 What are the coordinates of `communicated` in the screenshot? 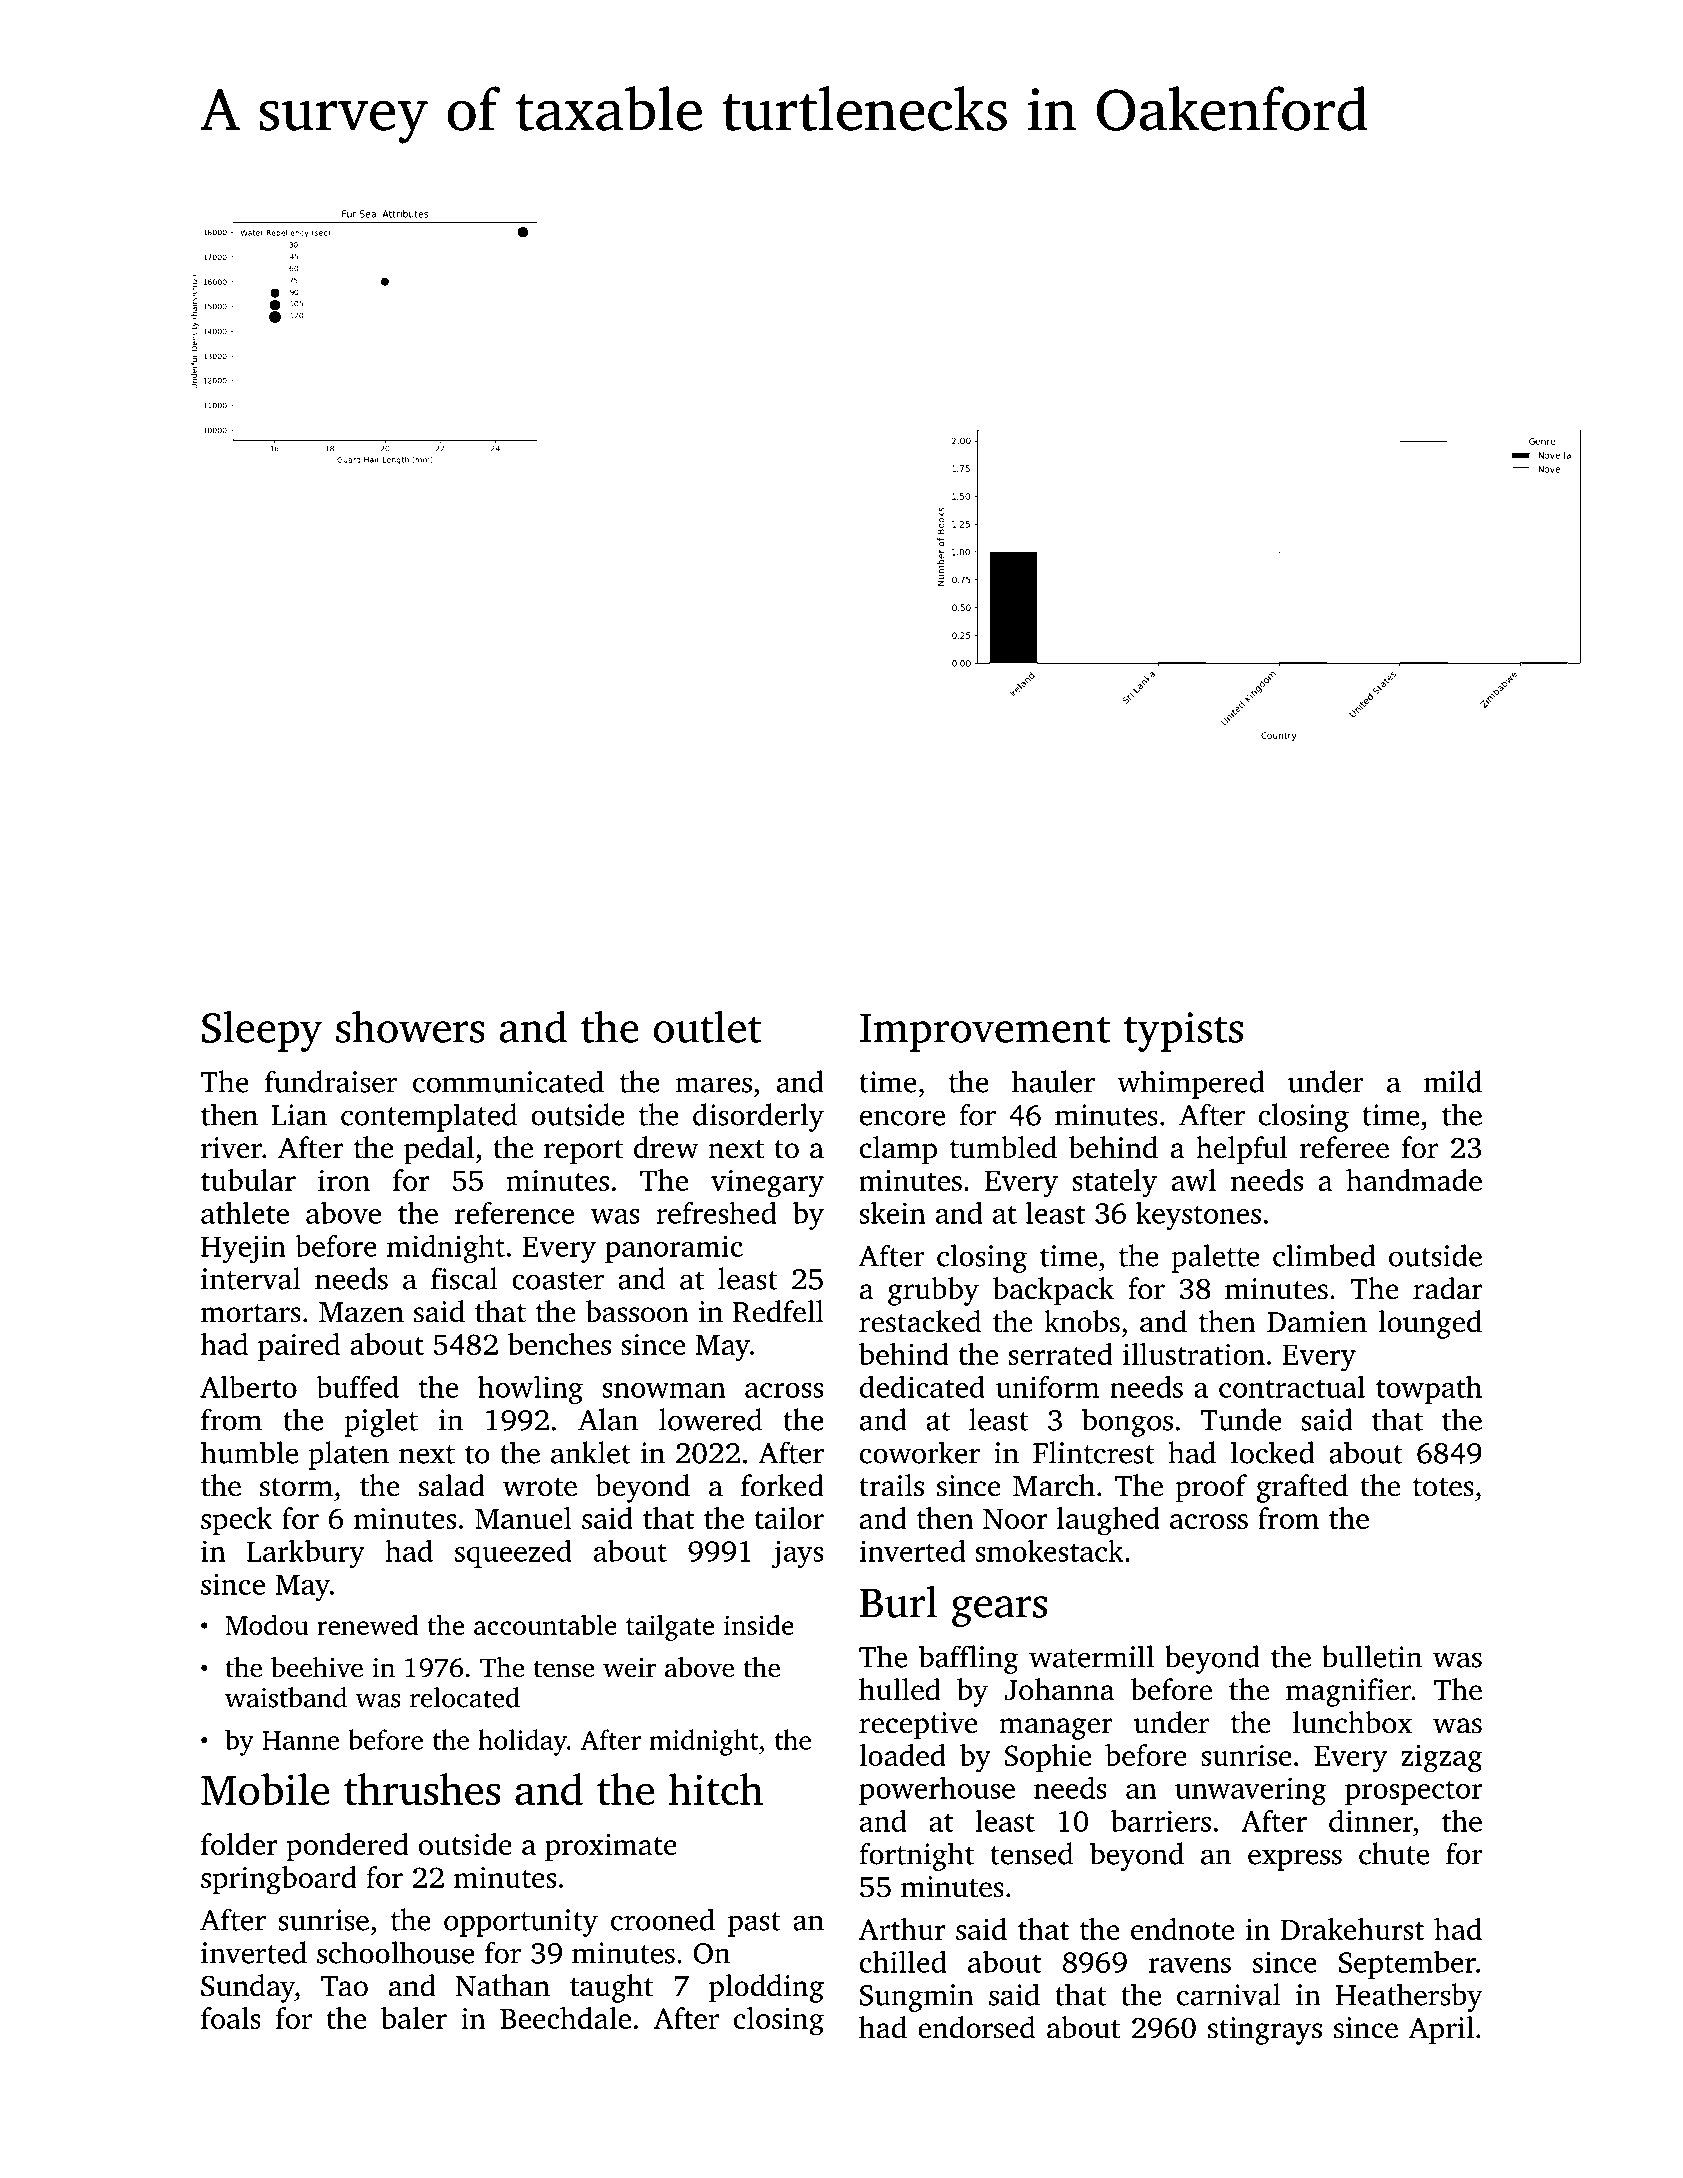 It's located at (508, 1081).
